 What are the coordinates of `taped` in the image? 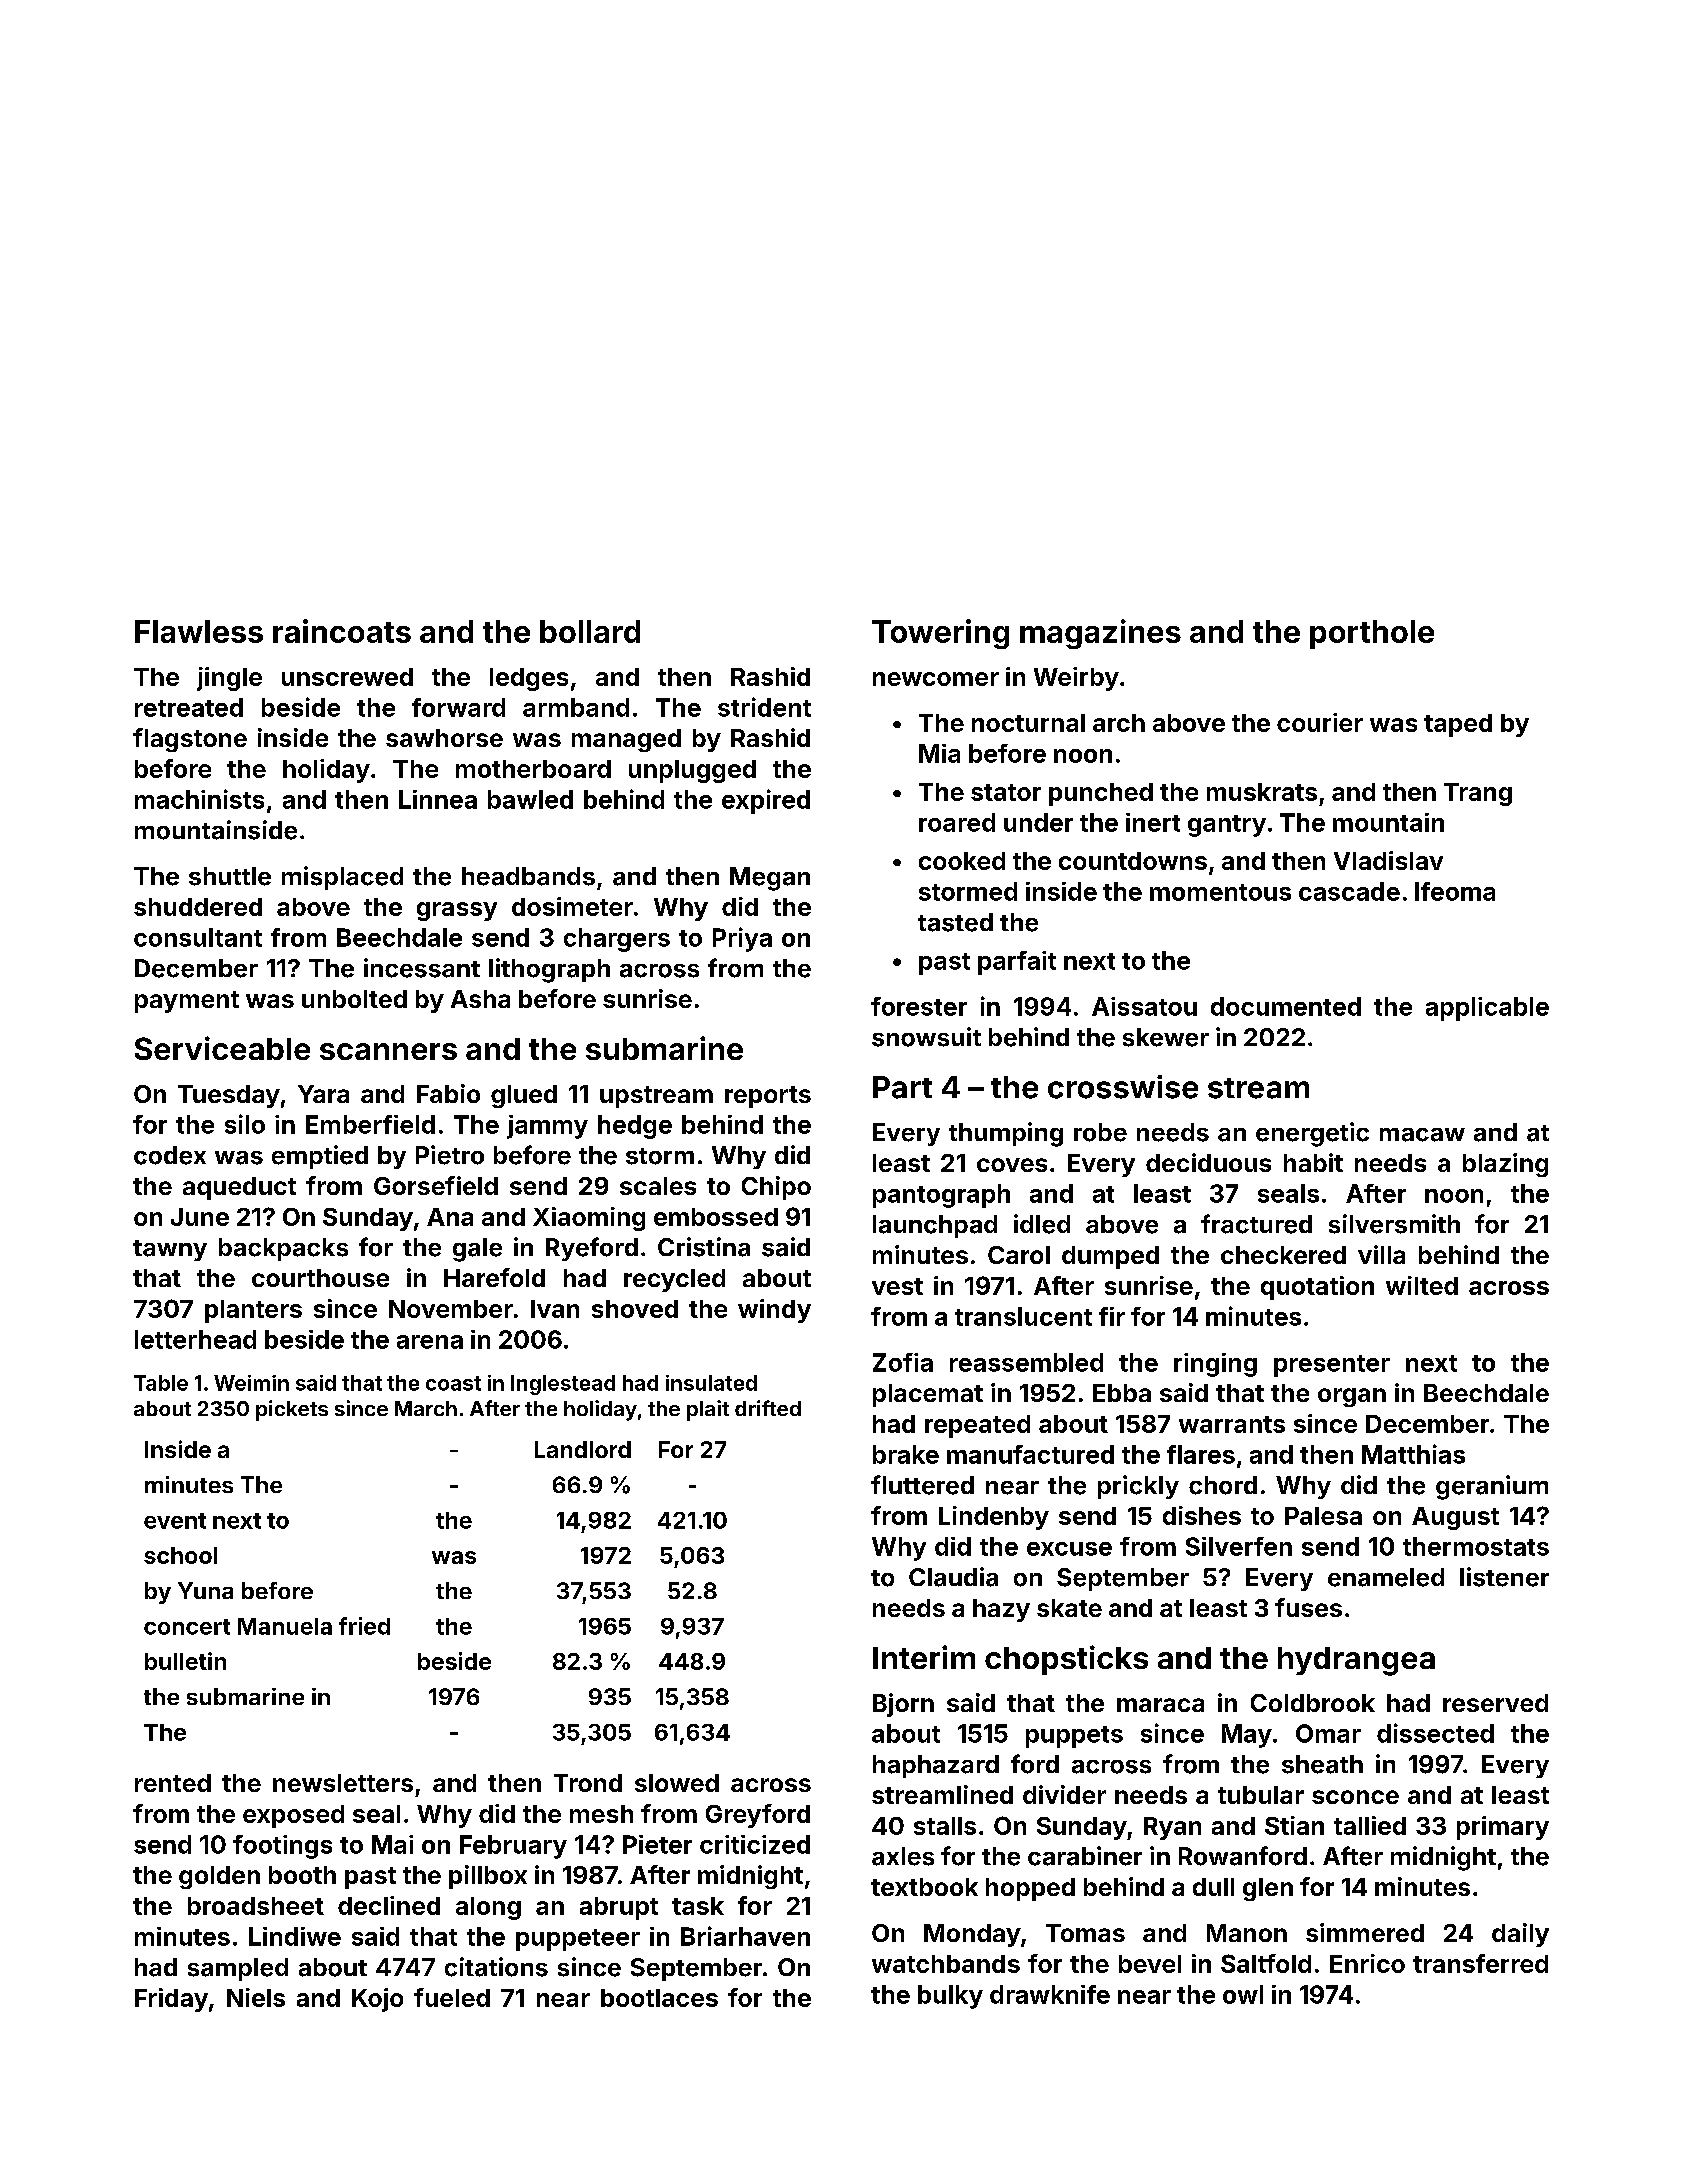 It's located at (1458, 725).
